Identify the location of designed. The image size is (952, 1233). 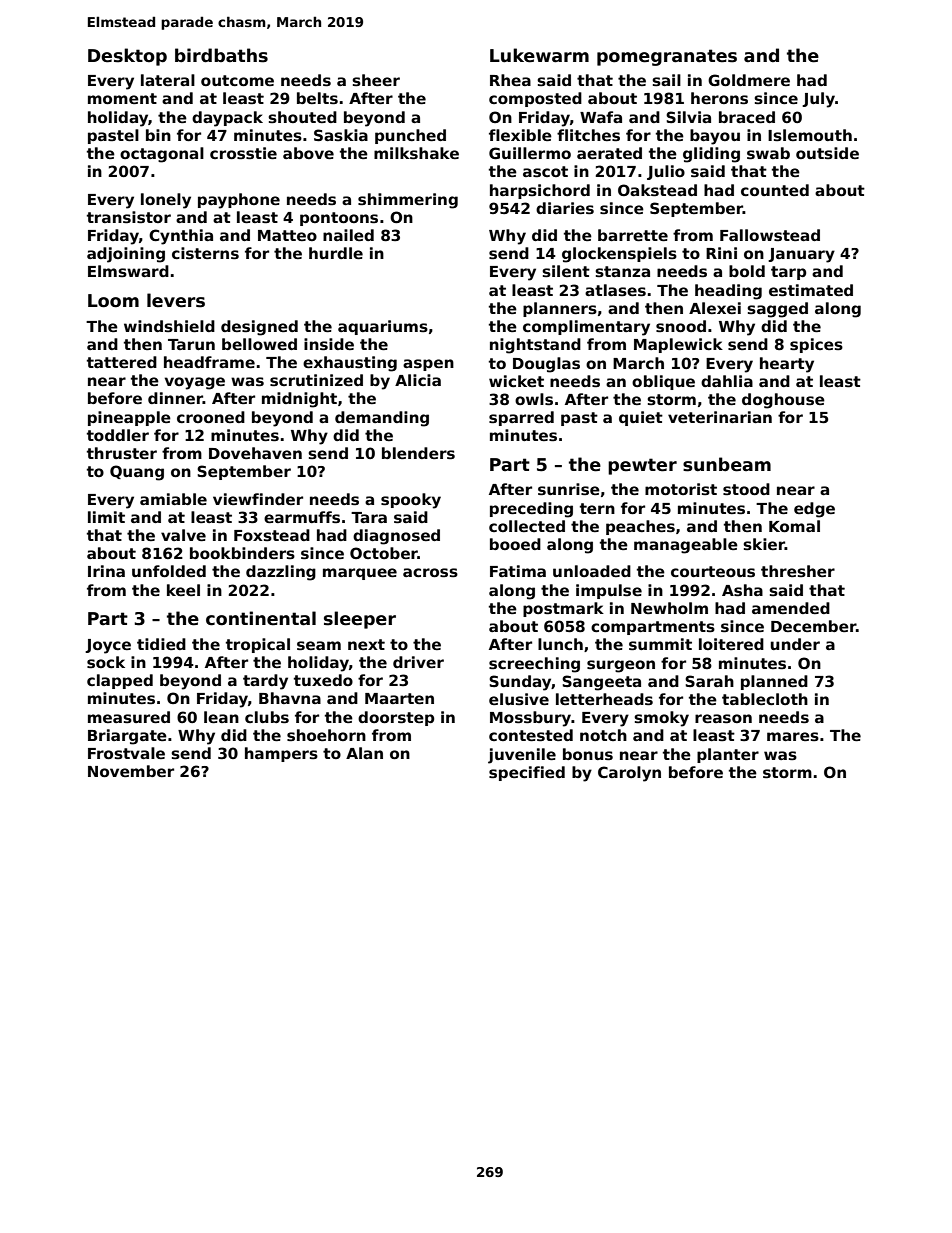
(259, 328).
